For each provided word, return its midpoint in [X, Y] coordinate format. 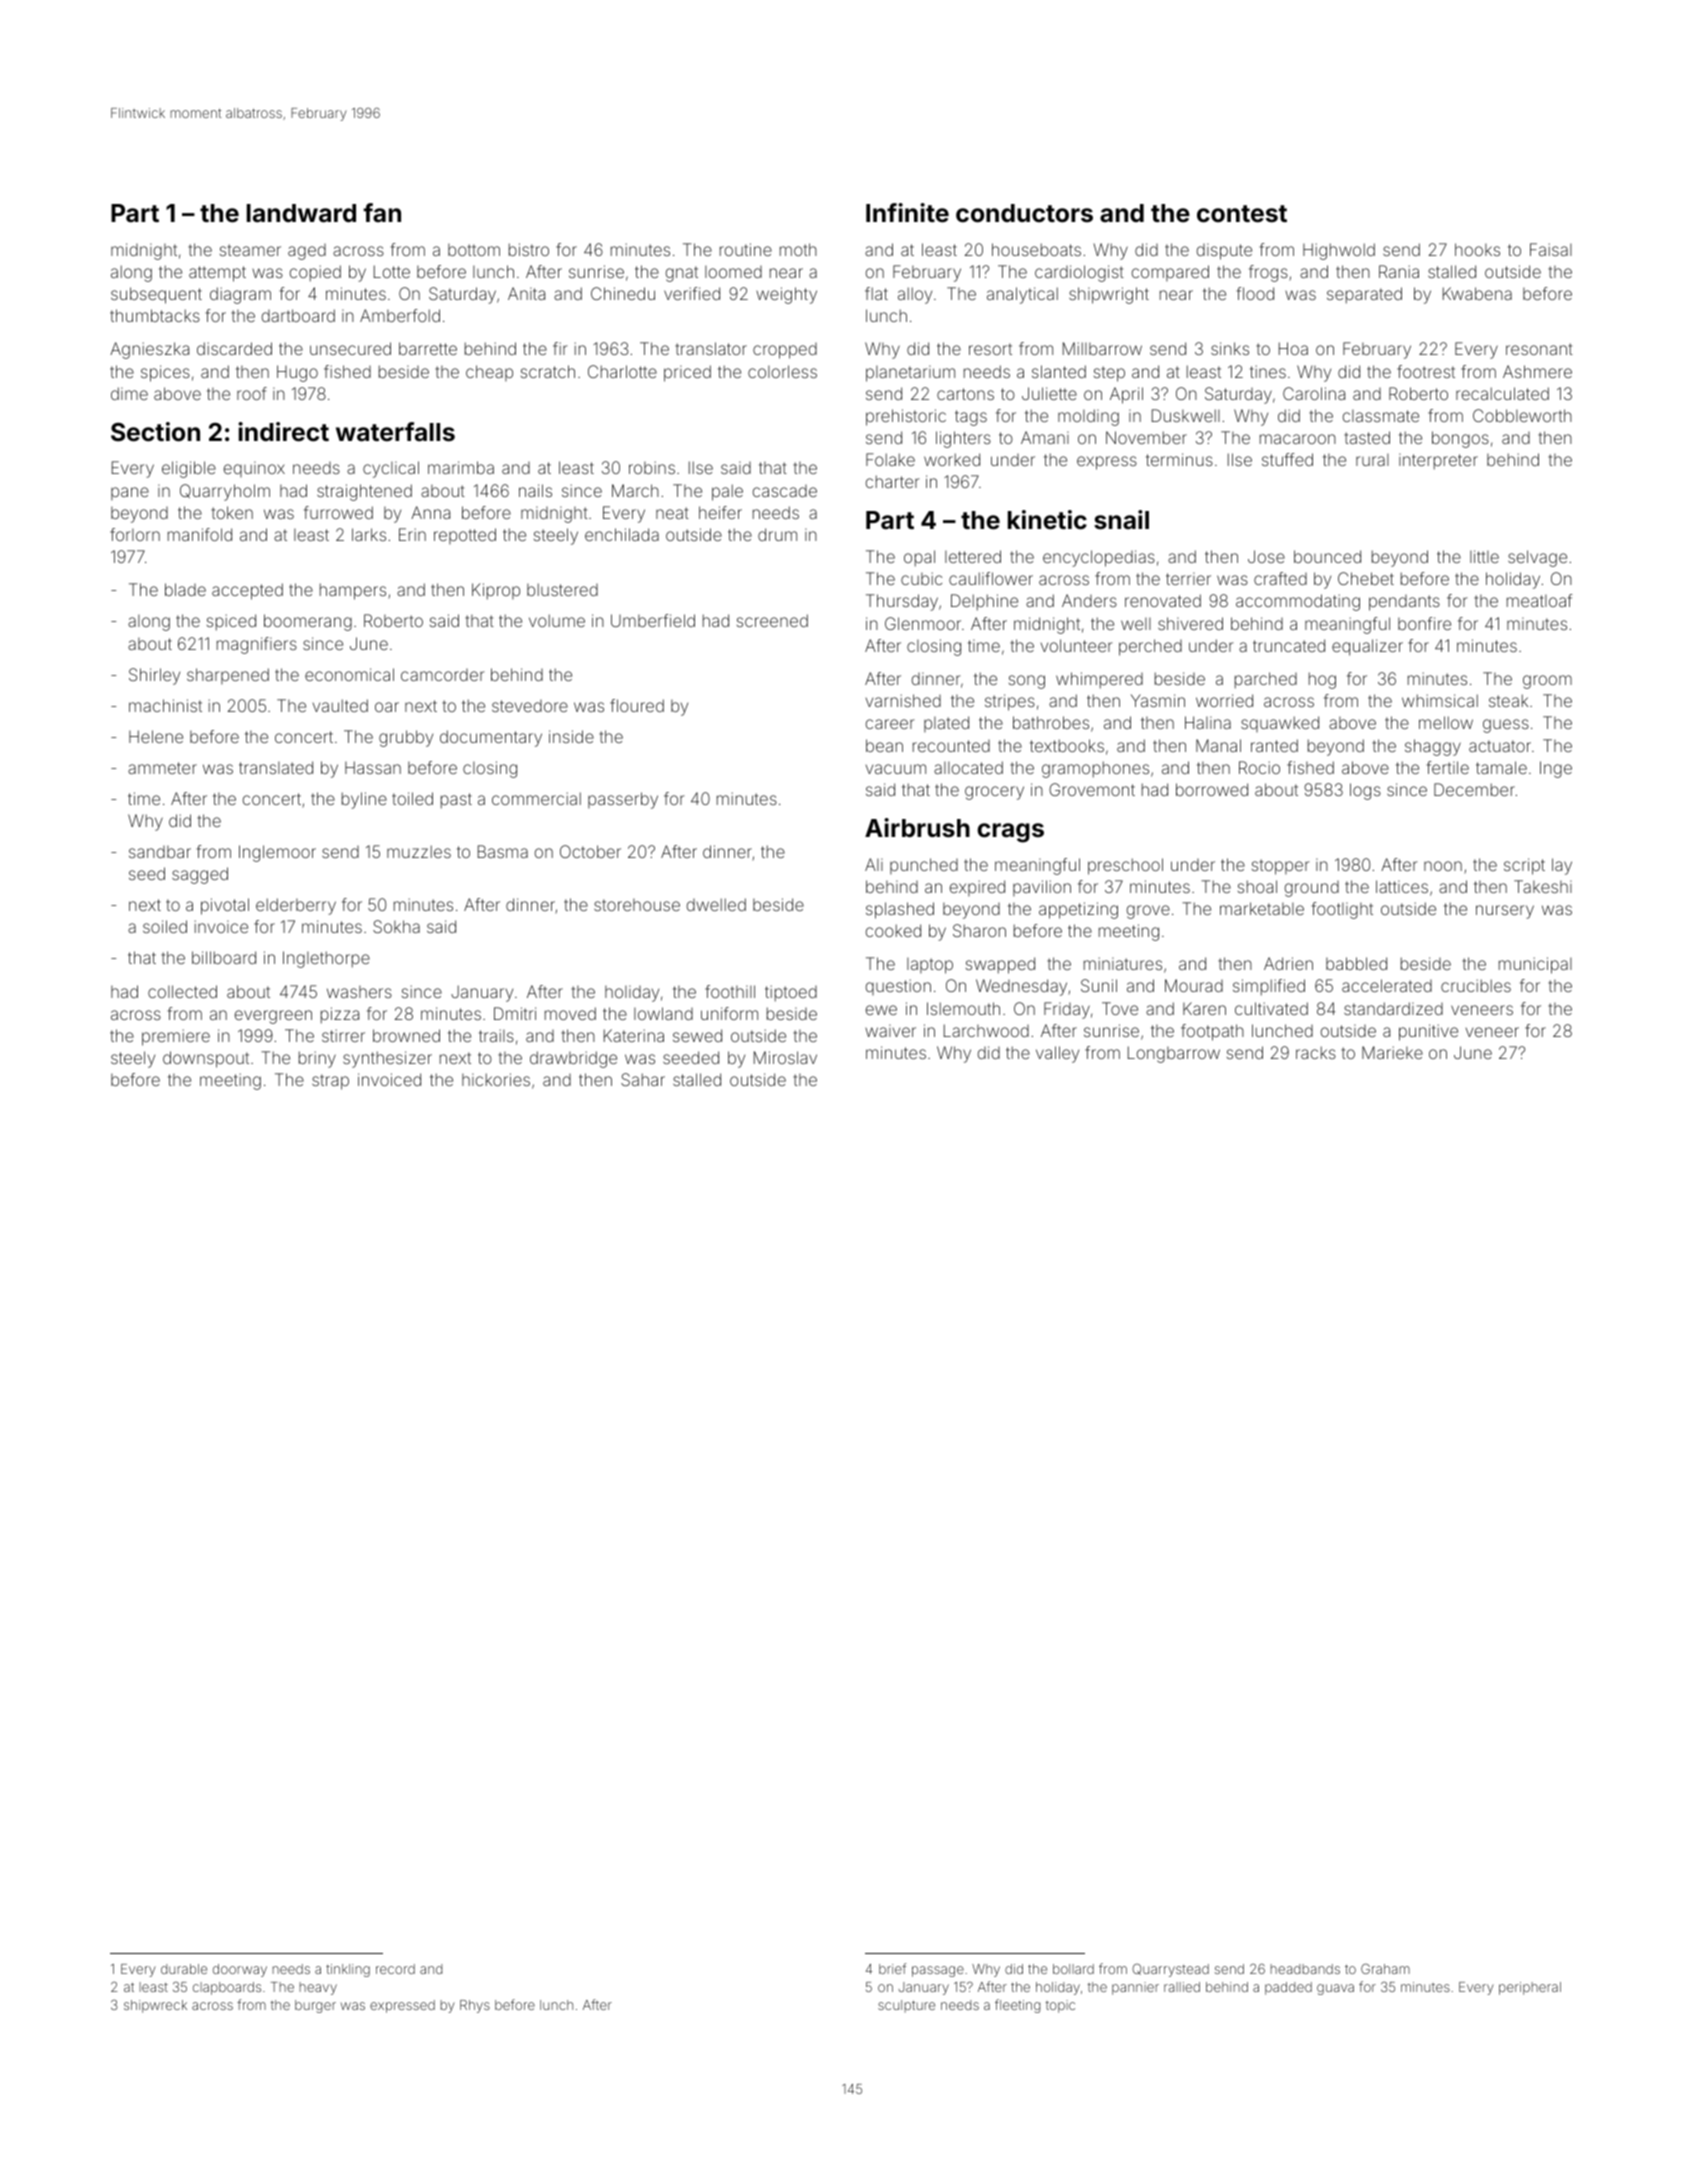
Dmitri [515, 1013]
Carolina [1314, 393]
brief [892, 1968]
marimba [461, 467]
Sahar [643, 1079]
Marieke [1392, 1052]
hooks [1477, 249]
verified [692, 293]
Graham [1385, 1969]
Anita [526, 293]
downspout [206, 1059]
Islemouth [963, 1008]
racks [1316, 1052]
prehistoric [906, 417]
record [395, 1969]
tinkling [348, 1970]
